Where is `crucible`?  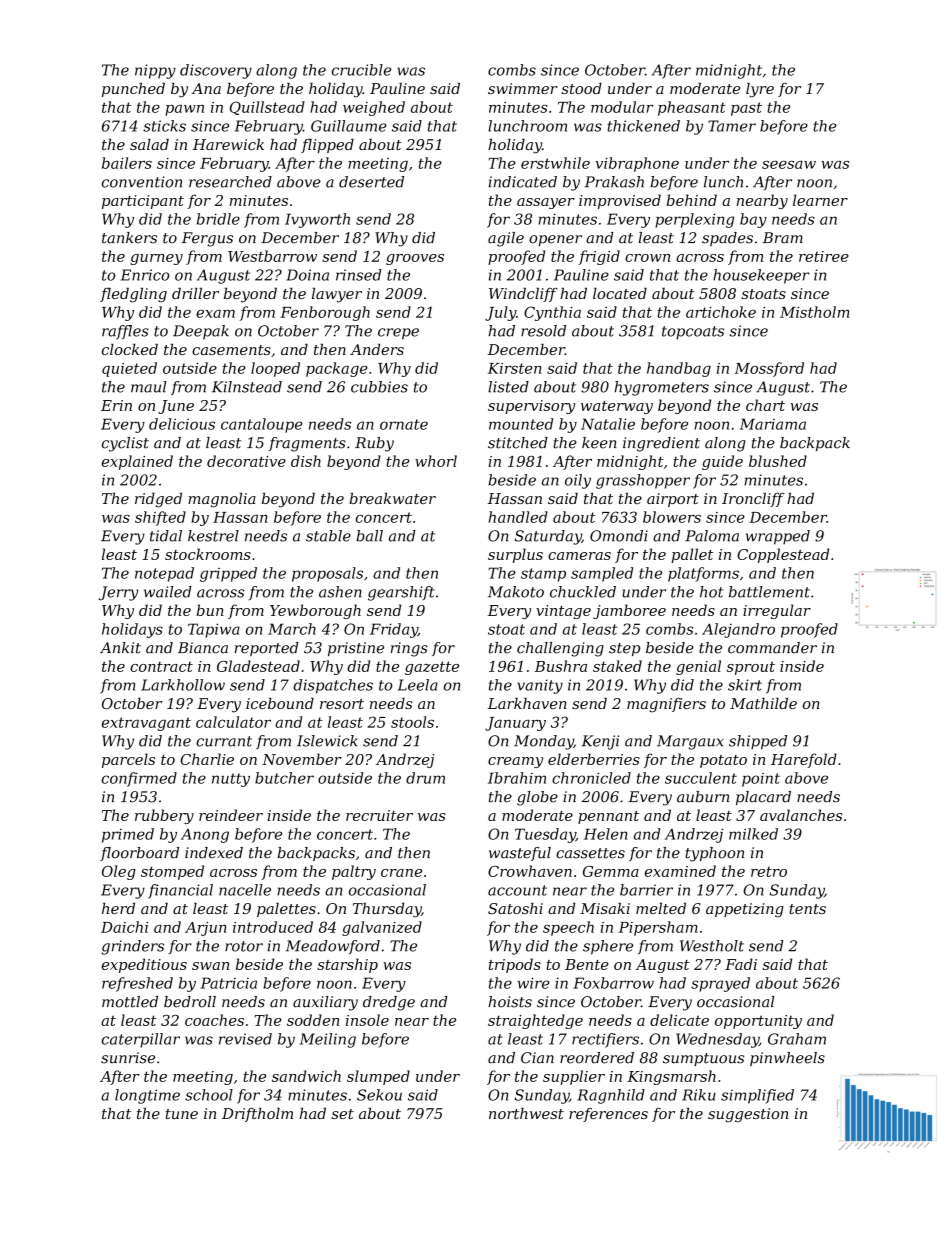 crucible is located at coordinates (361, 70).
